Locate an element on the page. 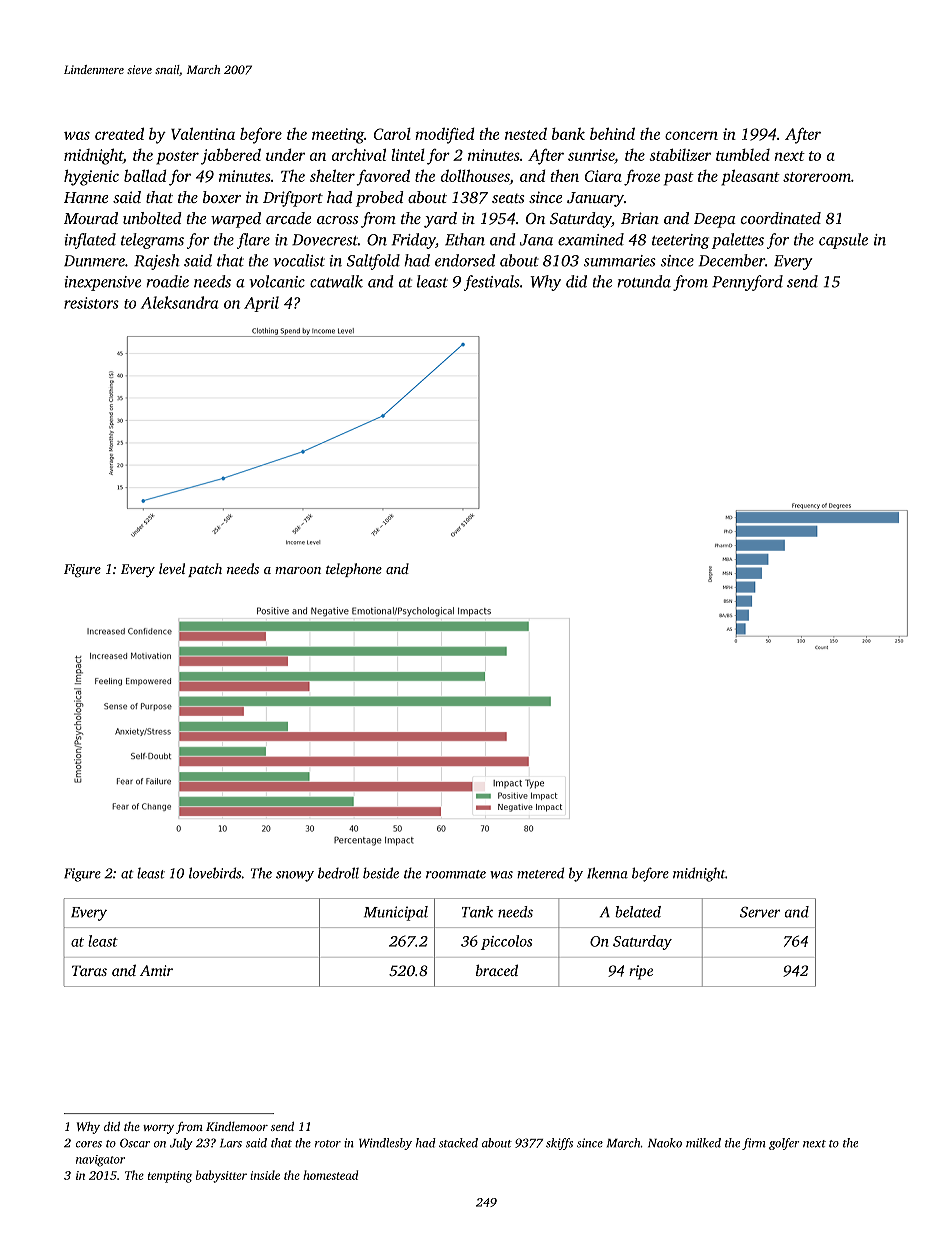 This image has width=952, height=1233. Valentina is located at coordinates (203, 133).
